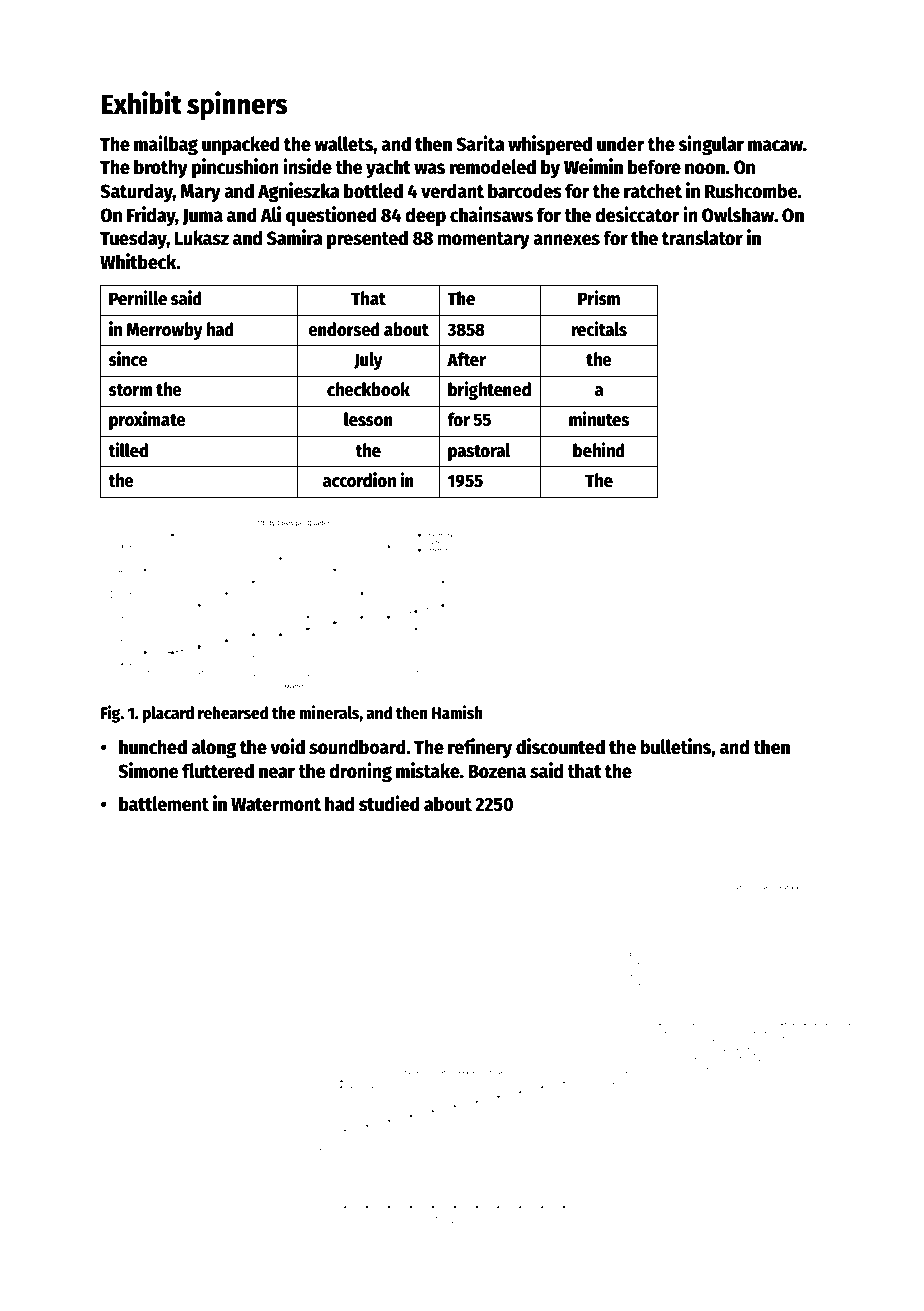 This screenshot has width=924, height=1311. What do you see at coordinates (233, 713) in the screenshot?
I see `rehearsed` at bounding box center [233, 713].
